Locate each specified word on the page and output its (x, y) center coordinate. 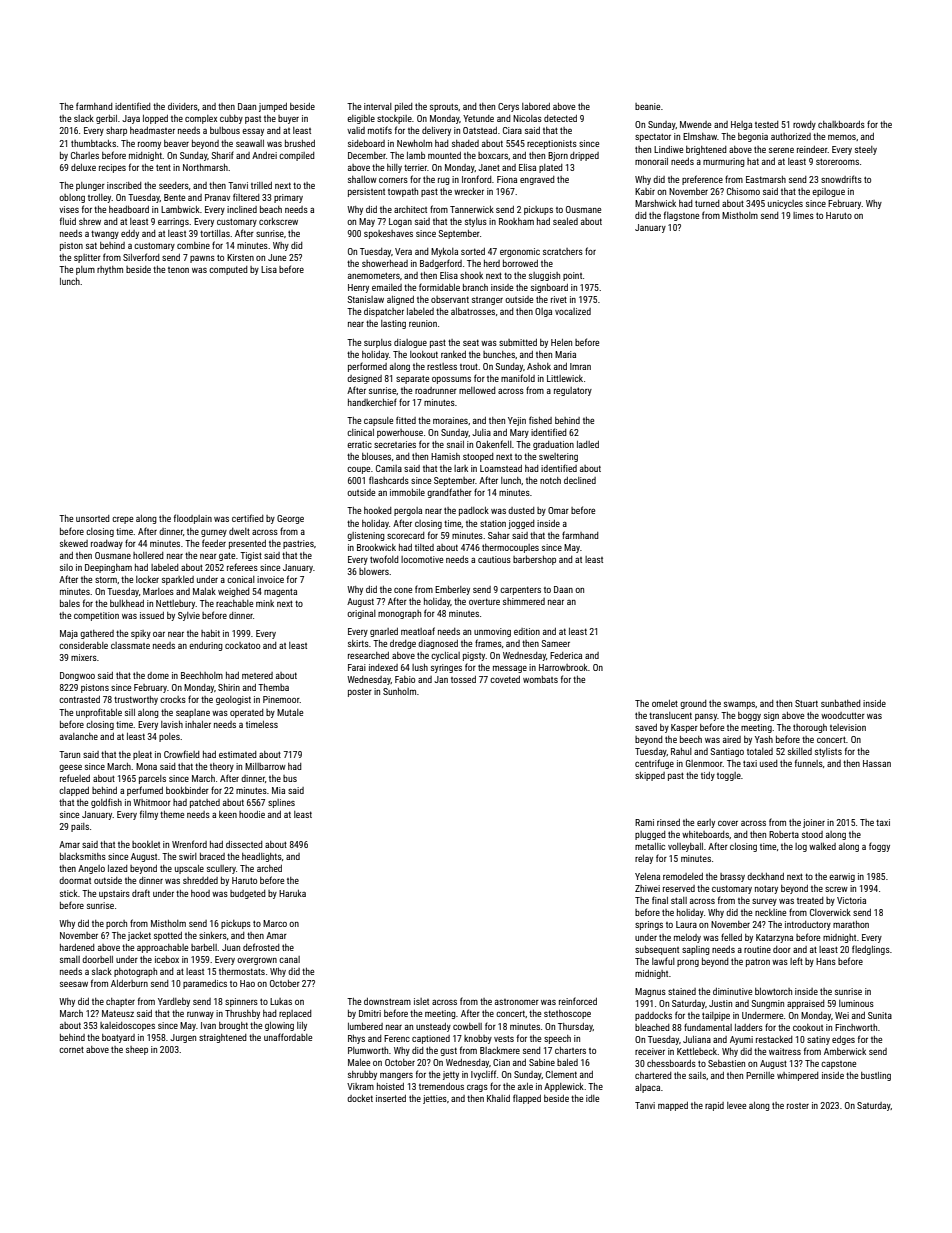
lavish (172, 724)
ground (693, 704)
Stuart (806, 703)
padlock (474, 511)
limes (803, 215)
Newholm (414, 143)
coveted (505, 679)
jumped (273, 107)
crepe (122, 520)
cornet (71, 1049)
